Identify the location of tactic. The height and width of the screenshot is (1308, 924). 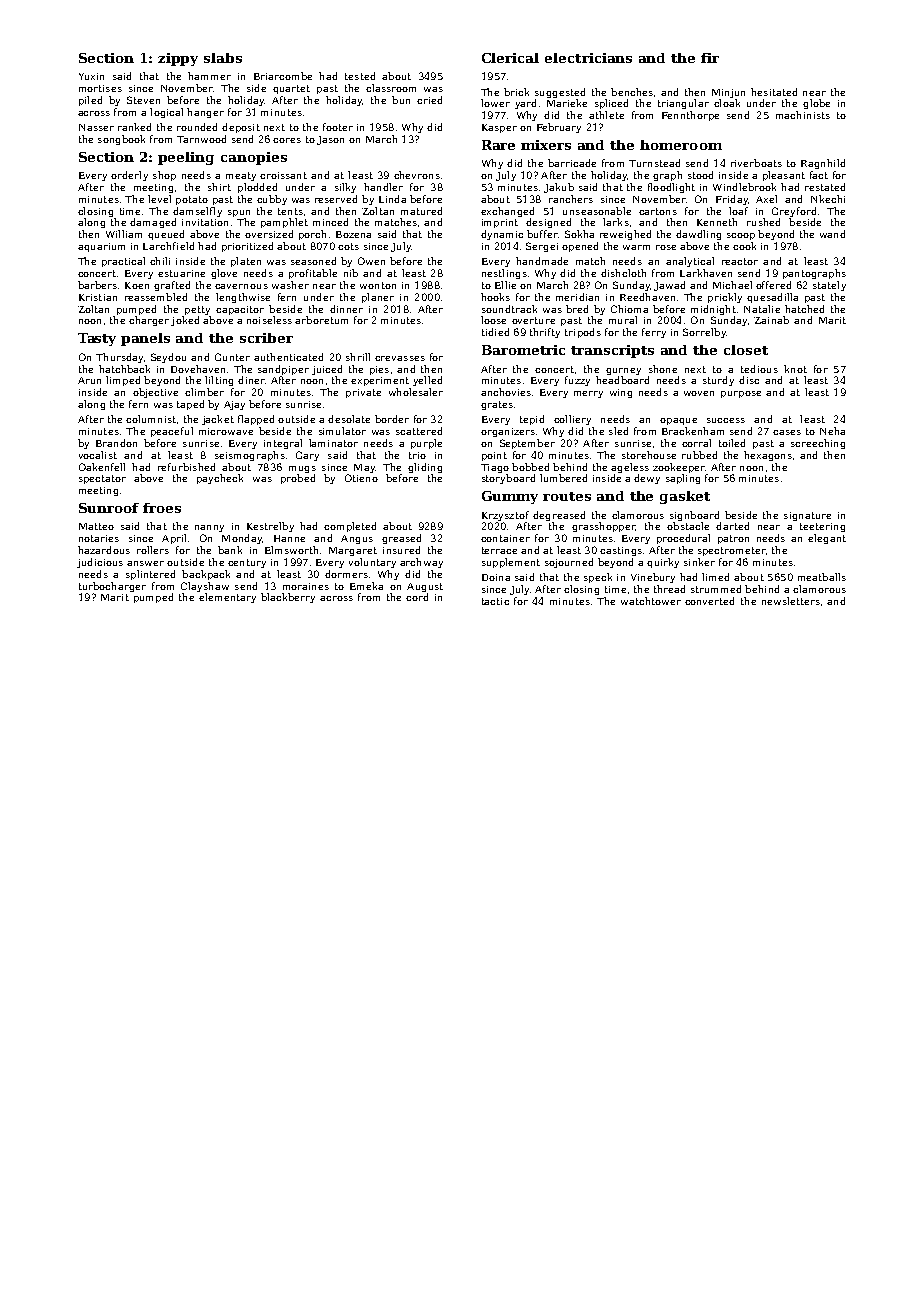
(495, 601).
